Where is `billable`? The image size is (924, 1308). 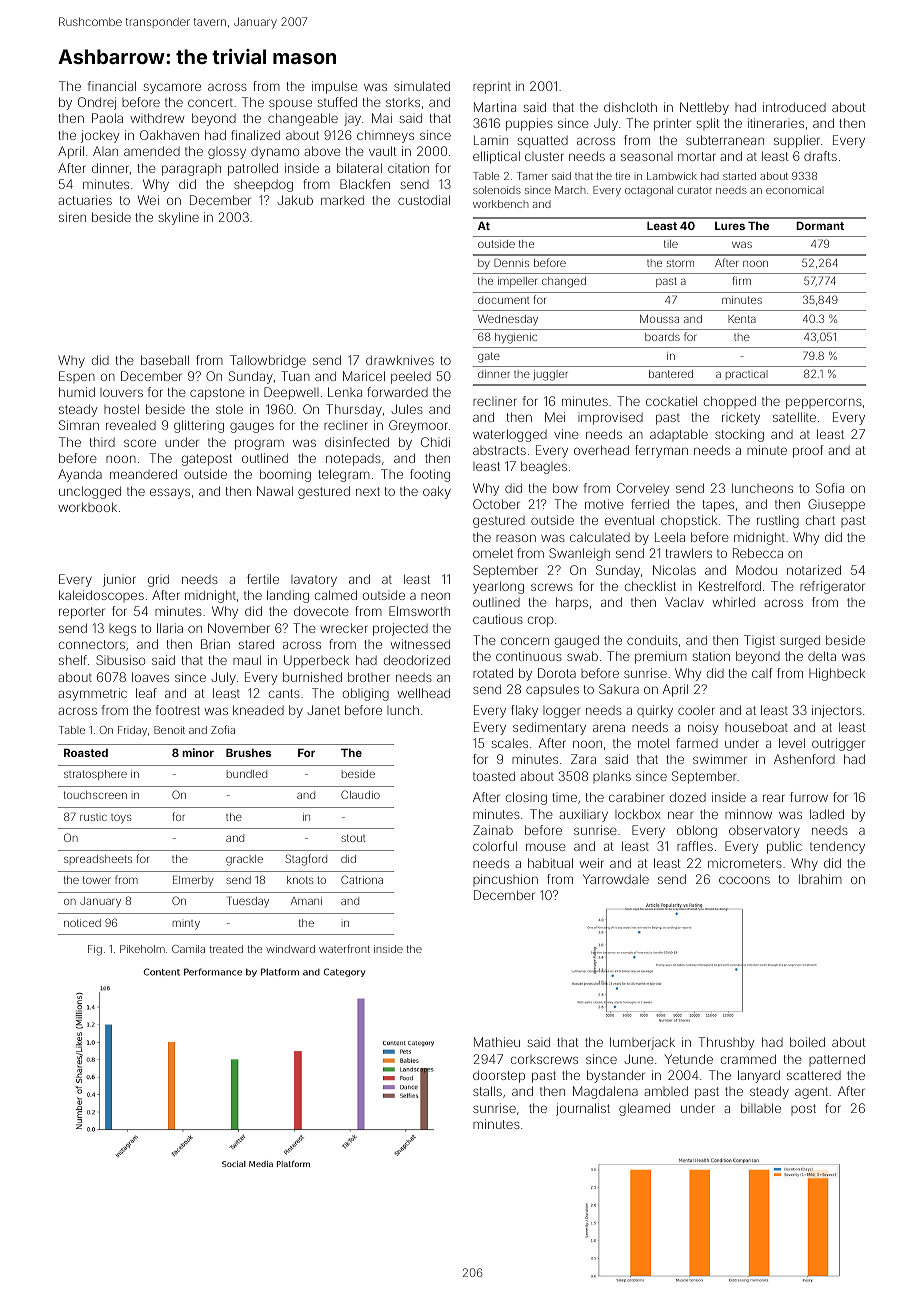 billable is located at coordinates (761, 1108).
